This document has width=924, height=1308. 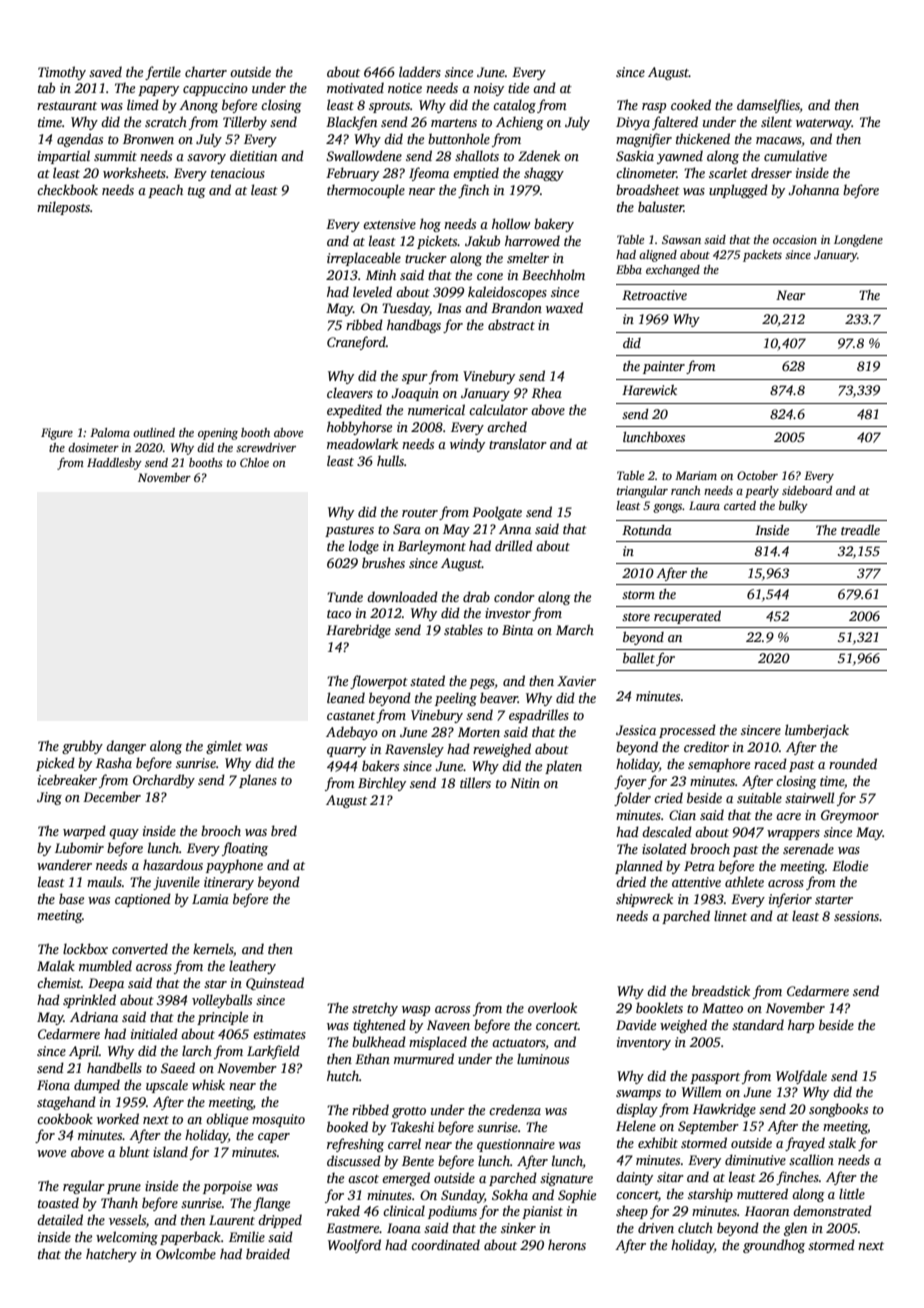 What do you see at coordinates (105, 71) in the document?
I see `saved` at bounding box center [105, 71].
